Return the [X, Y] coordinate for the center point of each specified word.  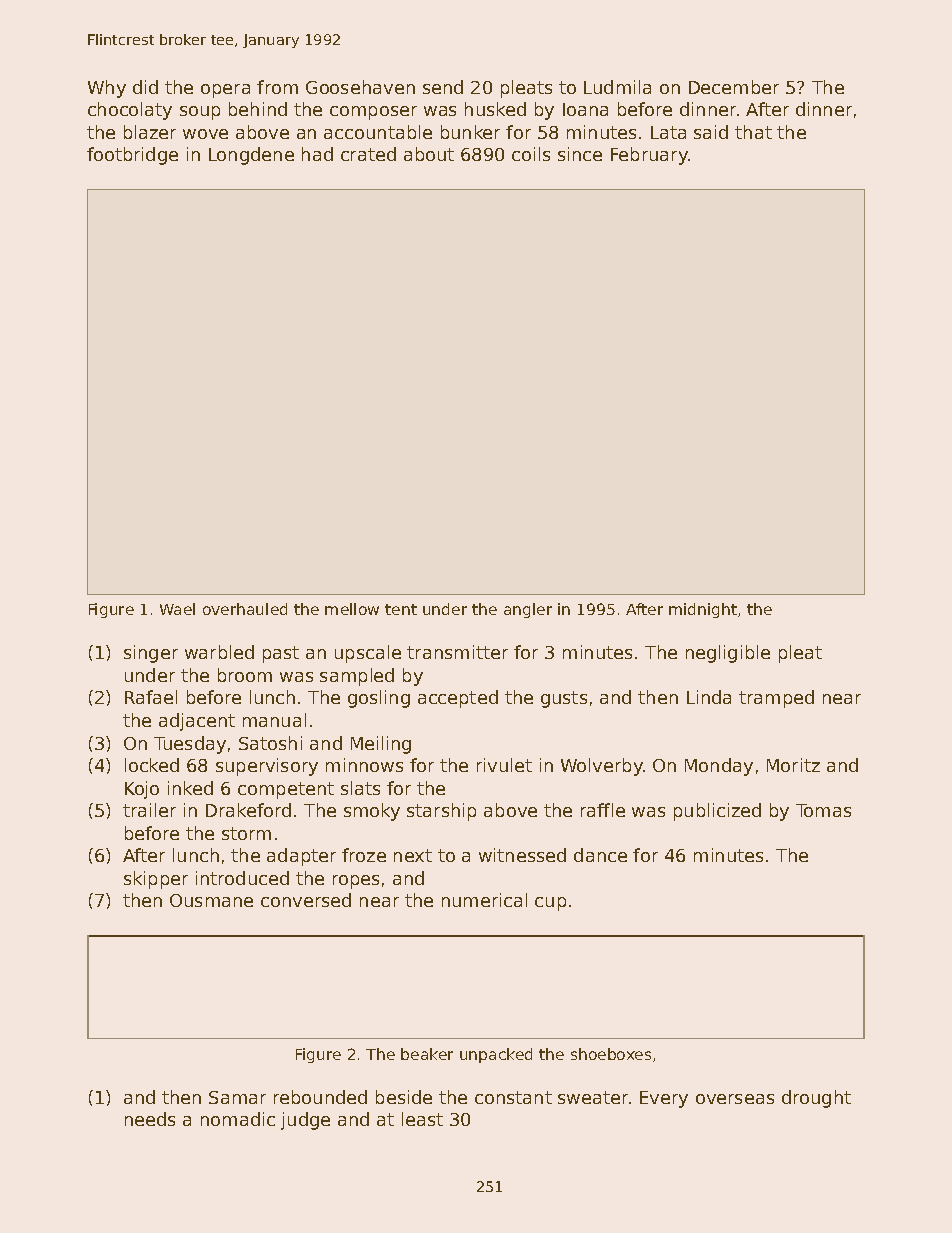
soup [200, 113]
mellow [352, 609]
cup [550, 904]
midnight [703, 610]
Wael [177, 609]
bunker [470, 132]
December [734, 87]
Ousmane [211, 900]
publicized [717, 812]
